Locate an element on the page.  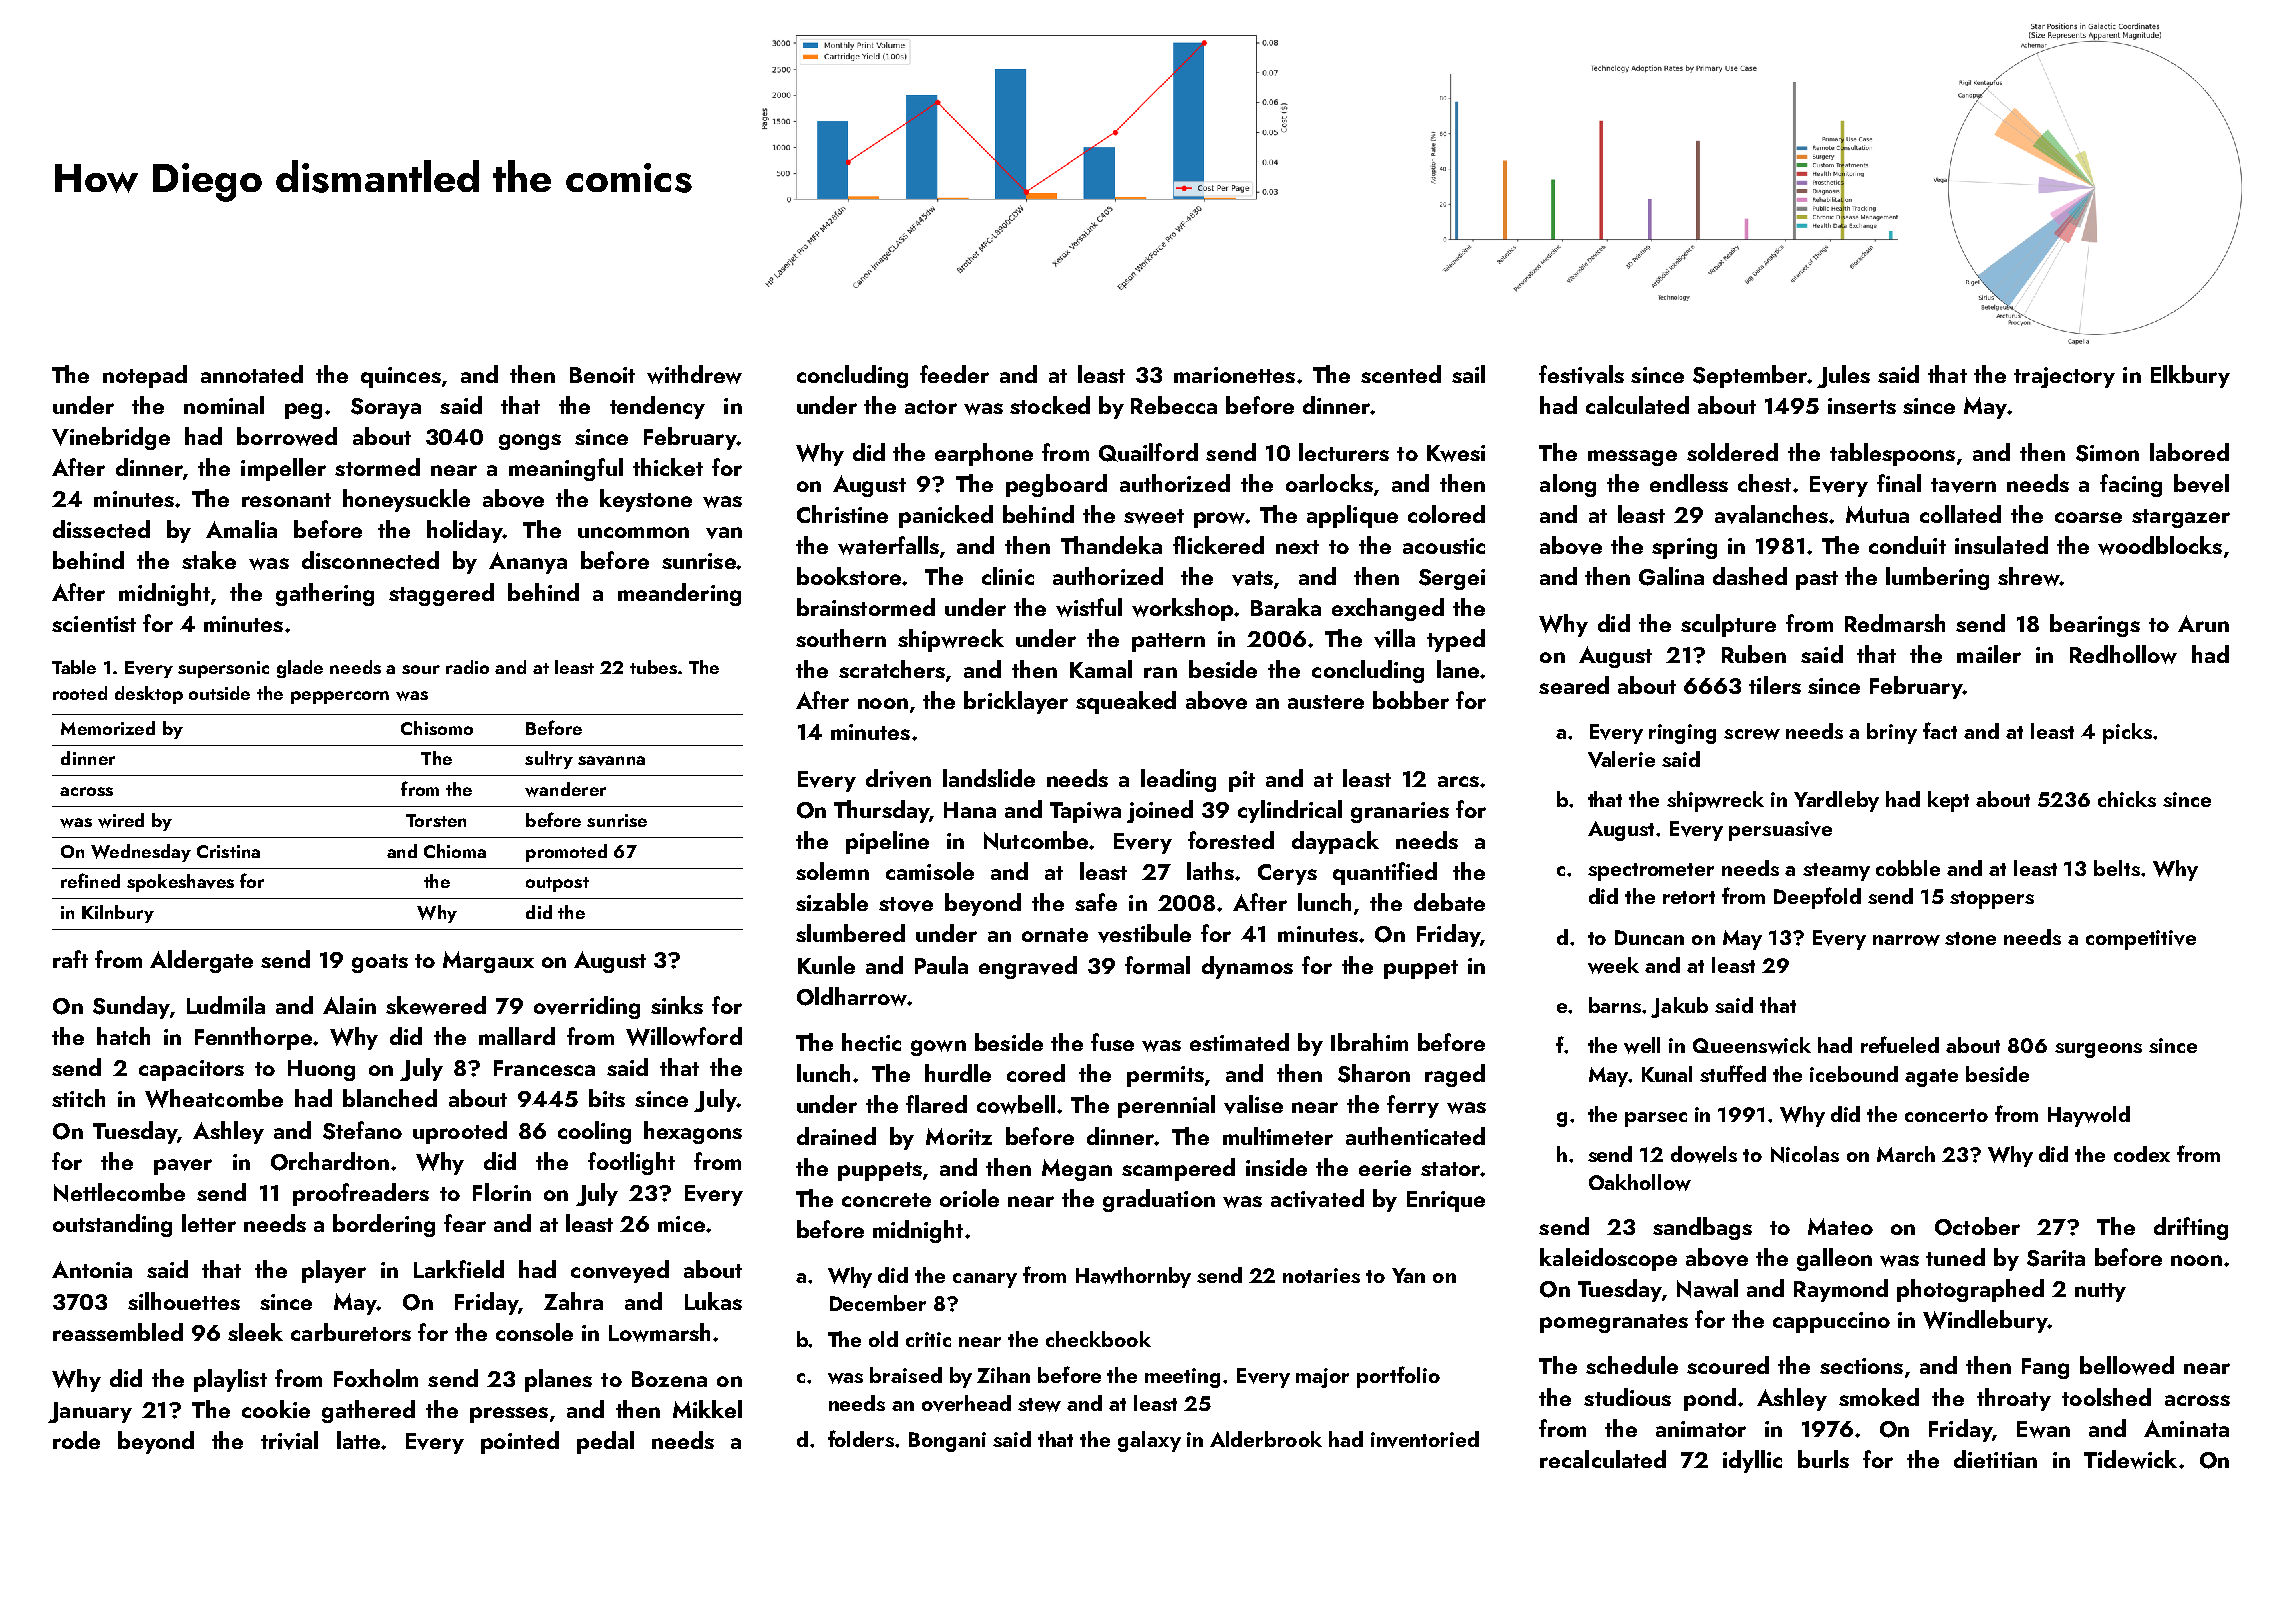
landslide is located at coordinates (989, 778).
